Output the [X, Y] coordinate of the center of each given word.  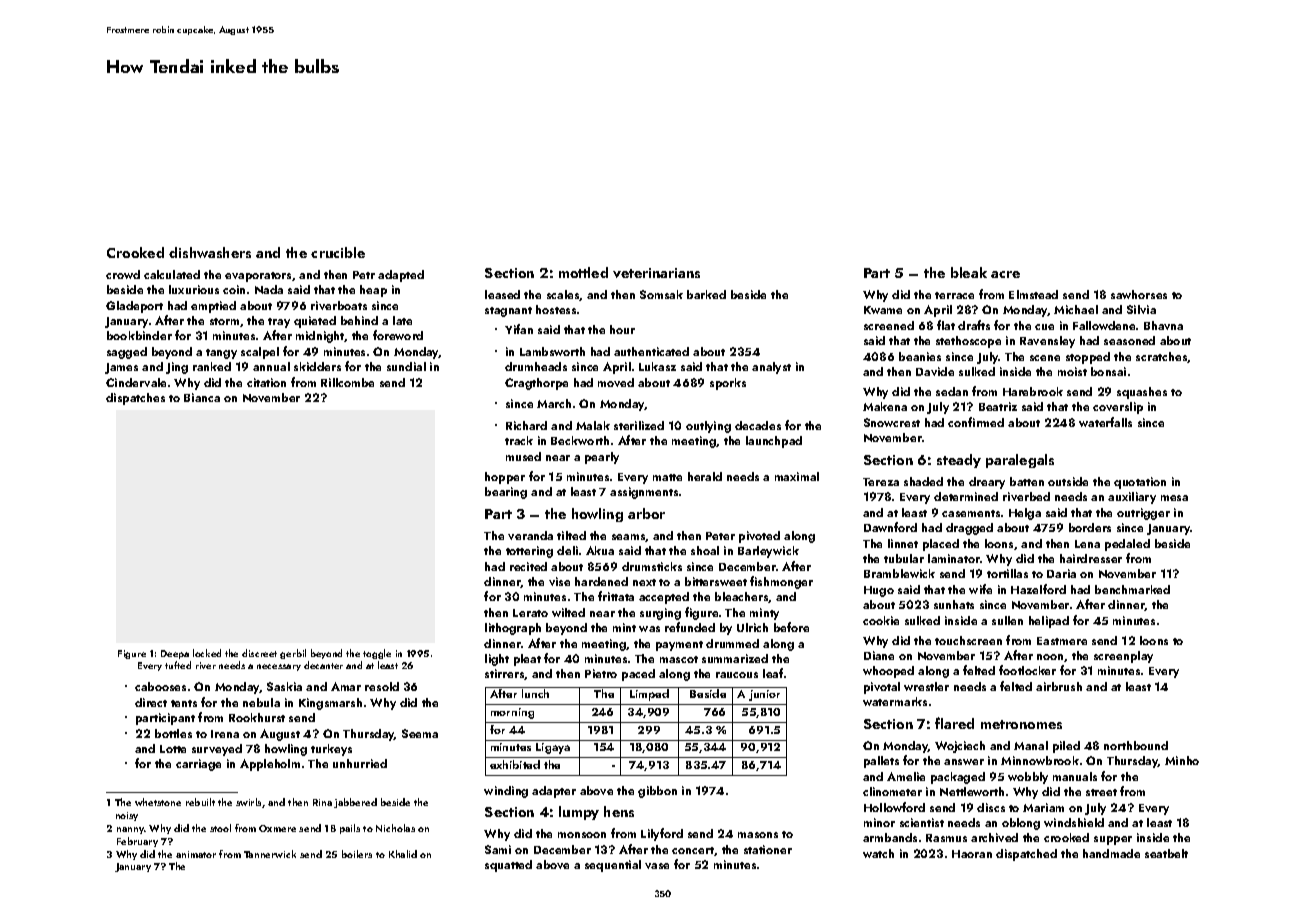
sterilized [639, 425]
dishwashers [210, 252]
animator [196, 854]
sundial [406, 366]
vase [657, 866]
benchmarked [1132, 589]
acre [1005, 274]
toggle [377, 654]
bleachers [742, 597]
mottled [583, 272]
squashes [1142, 393]
